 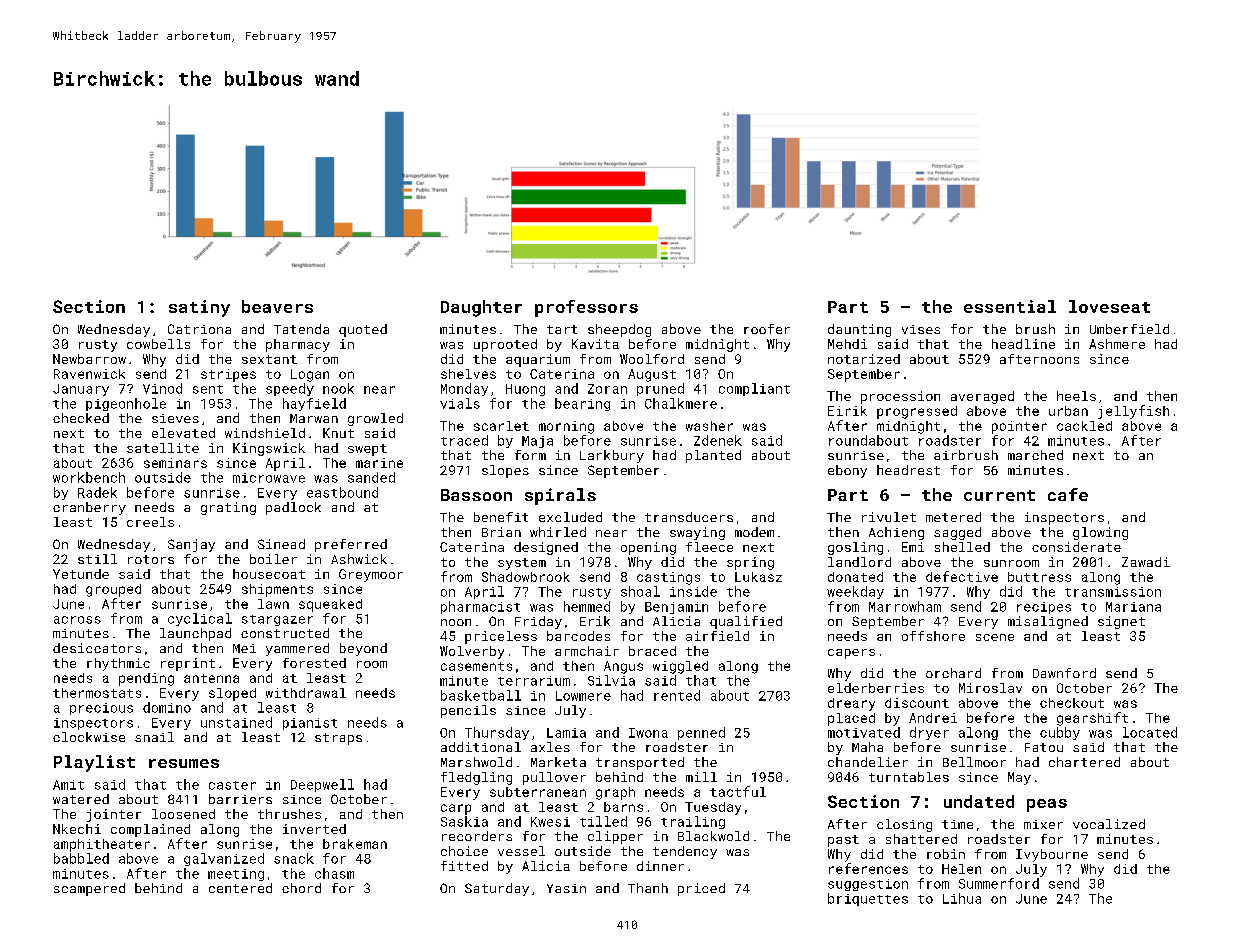 What do you see at coordinates (379, 463) in the screenshot?
I see `marine` at bounding box center [379, 463].
